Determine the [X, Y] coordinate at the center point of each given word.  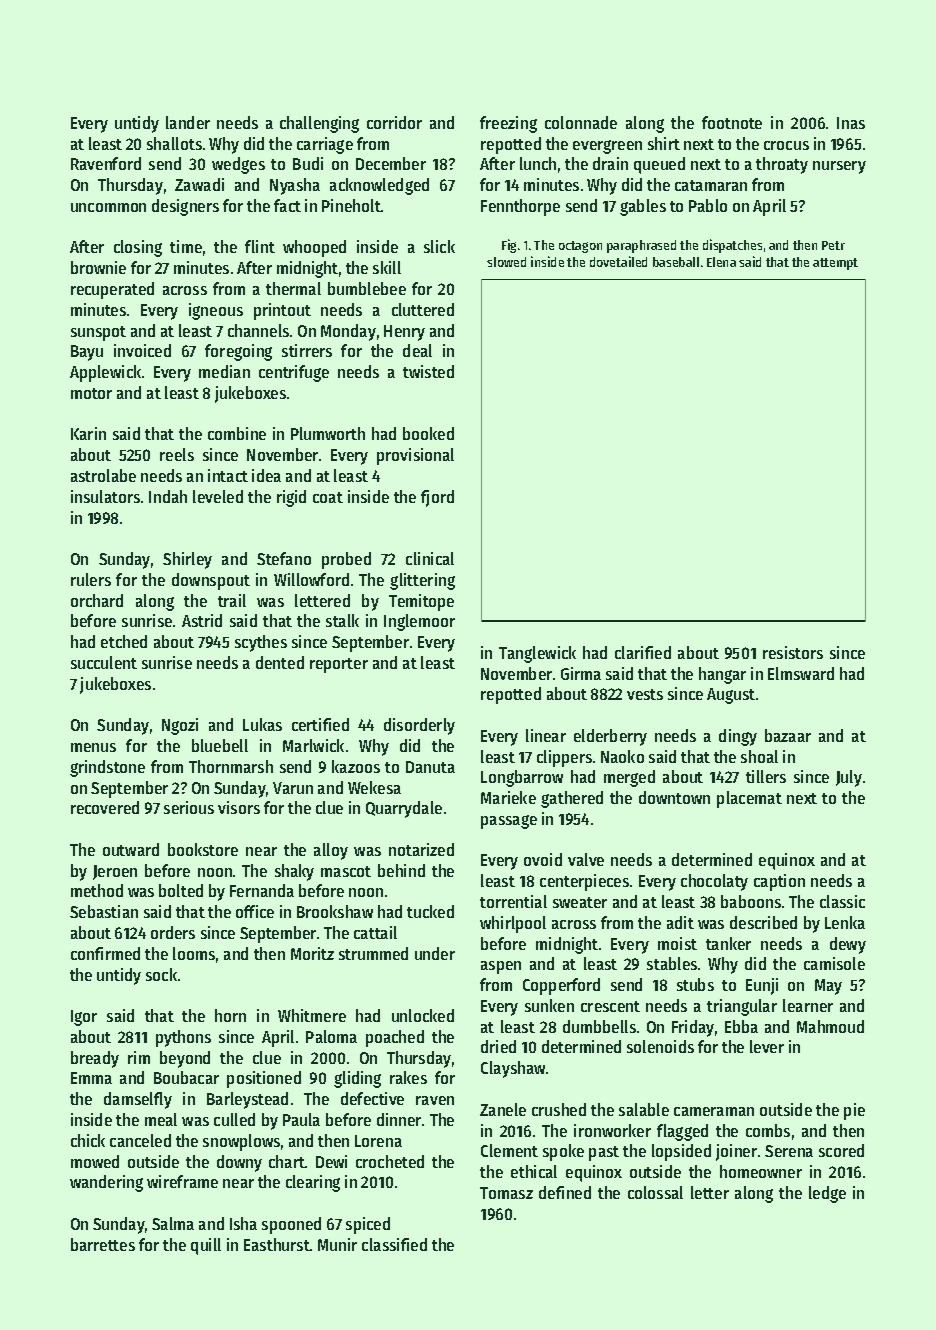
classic [842, 901]
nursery [839, 167]
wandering [106, 1183]
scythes [261, 643]
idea [266, 475]
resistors [793, 652]
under [435, 953]
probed [346, 560]
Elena [721, 262]
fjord [437, 498]
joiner [736, 1152]
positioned [264, 1079]
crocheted [390, 1161]
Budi [308, 163]
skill [387, 267]
